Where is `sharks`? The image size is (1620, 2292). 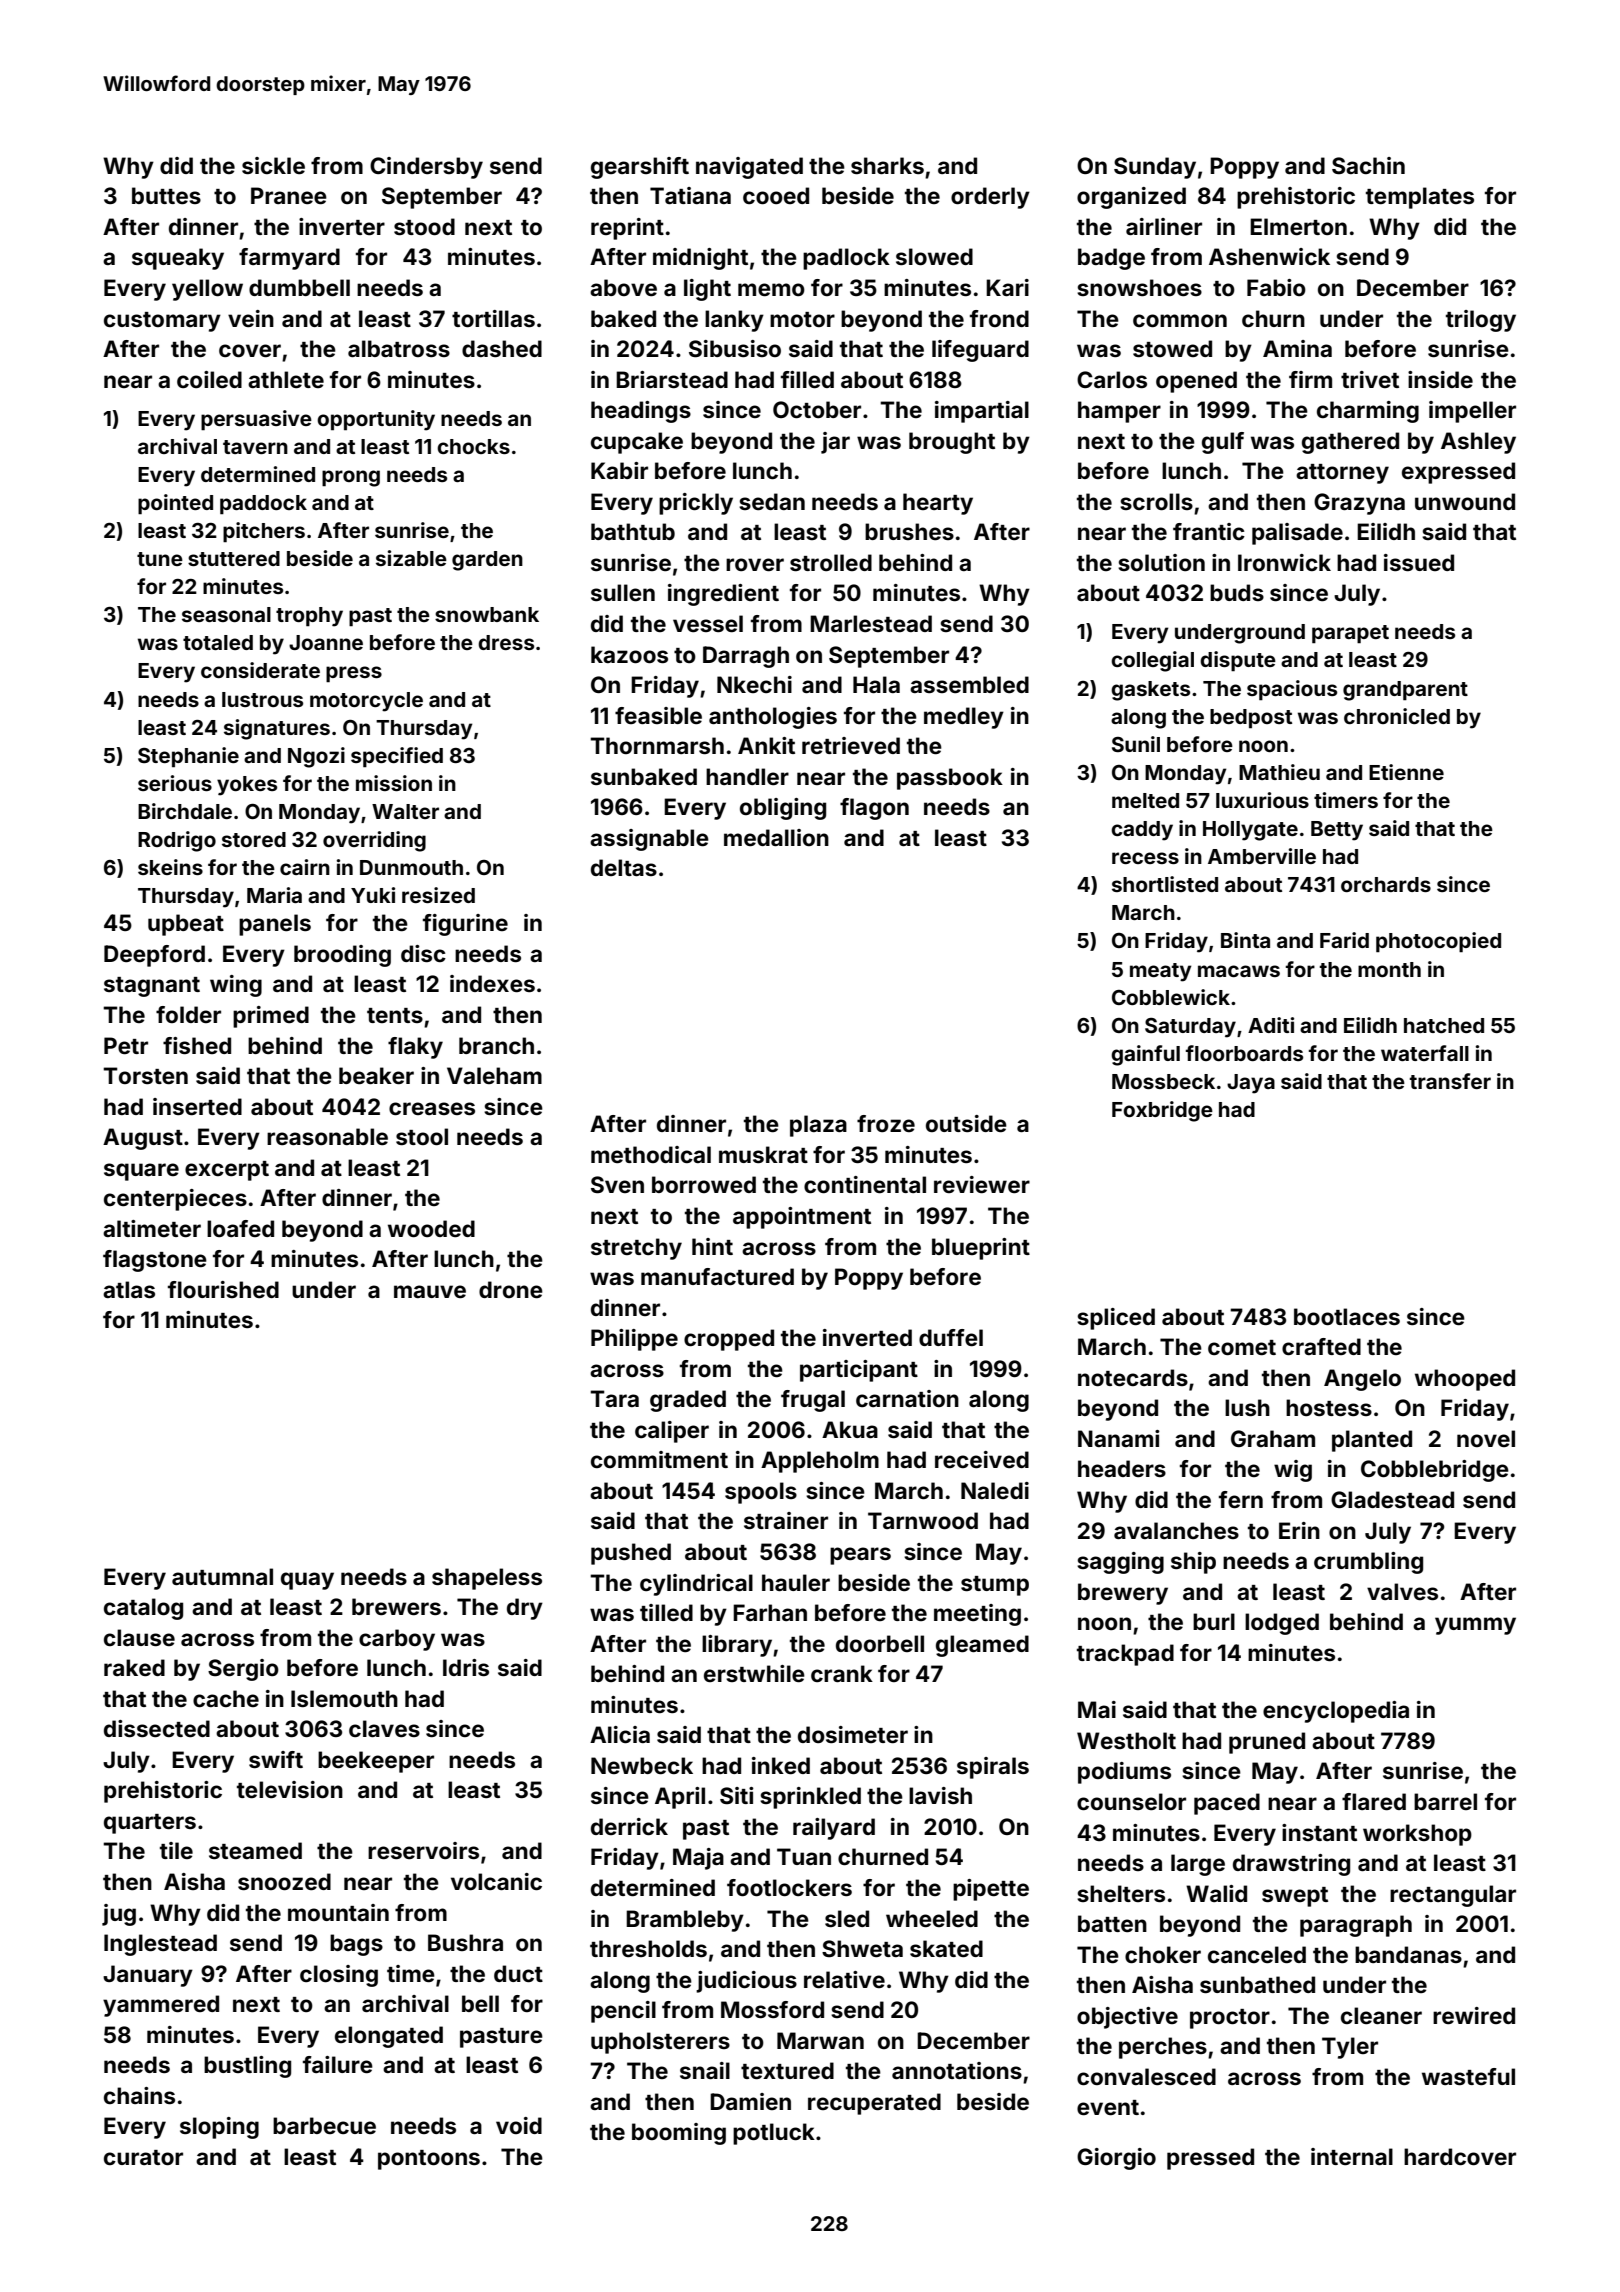
sharks is located at coordinates (887, 165).
